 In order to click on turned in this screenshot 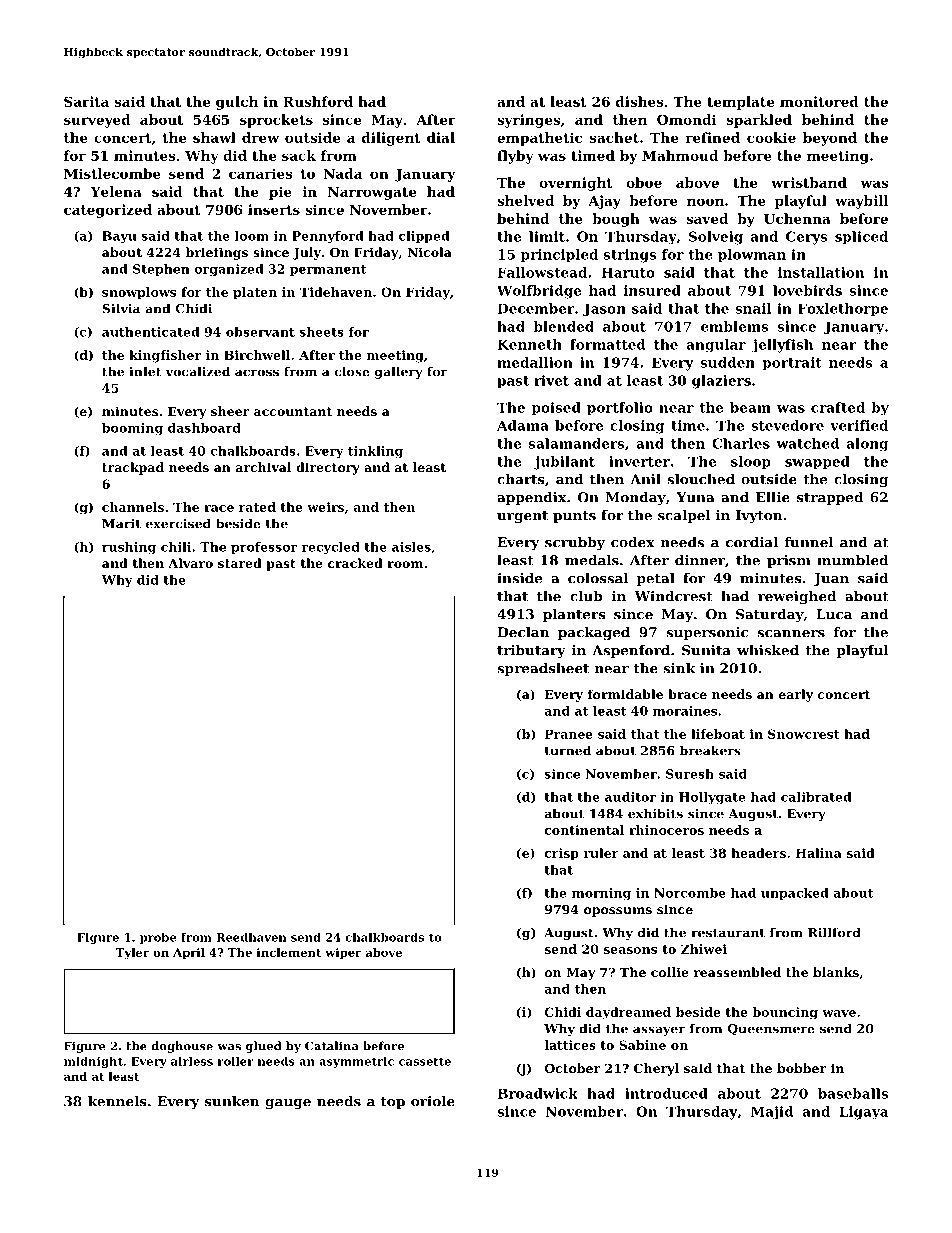, I will do `click(568, 750)`.
